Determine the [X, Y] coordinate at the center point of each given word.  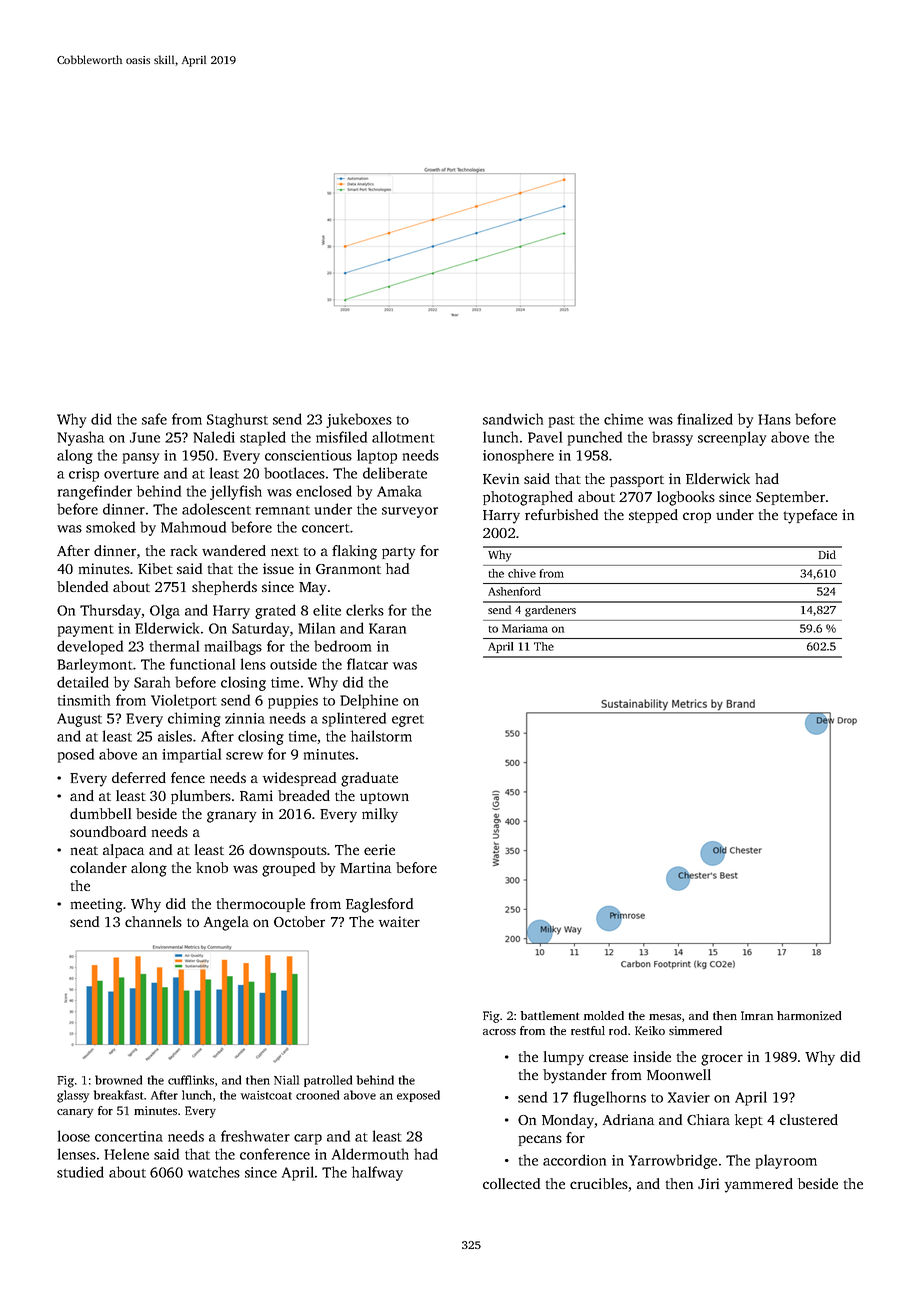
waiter [399, 921]
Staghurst [237, 420]
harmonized [809, 1015]
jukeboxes [359, 420]
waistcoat [266, 1095]
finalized [705, 419]
